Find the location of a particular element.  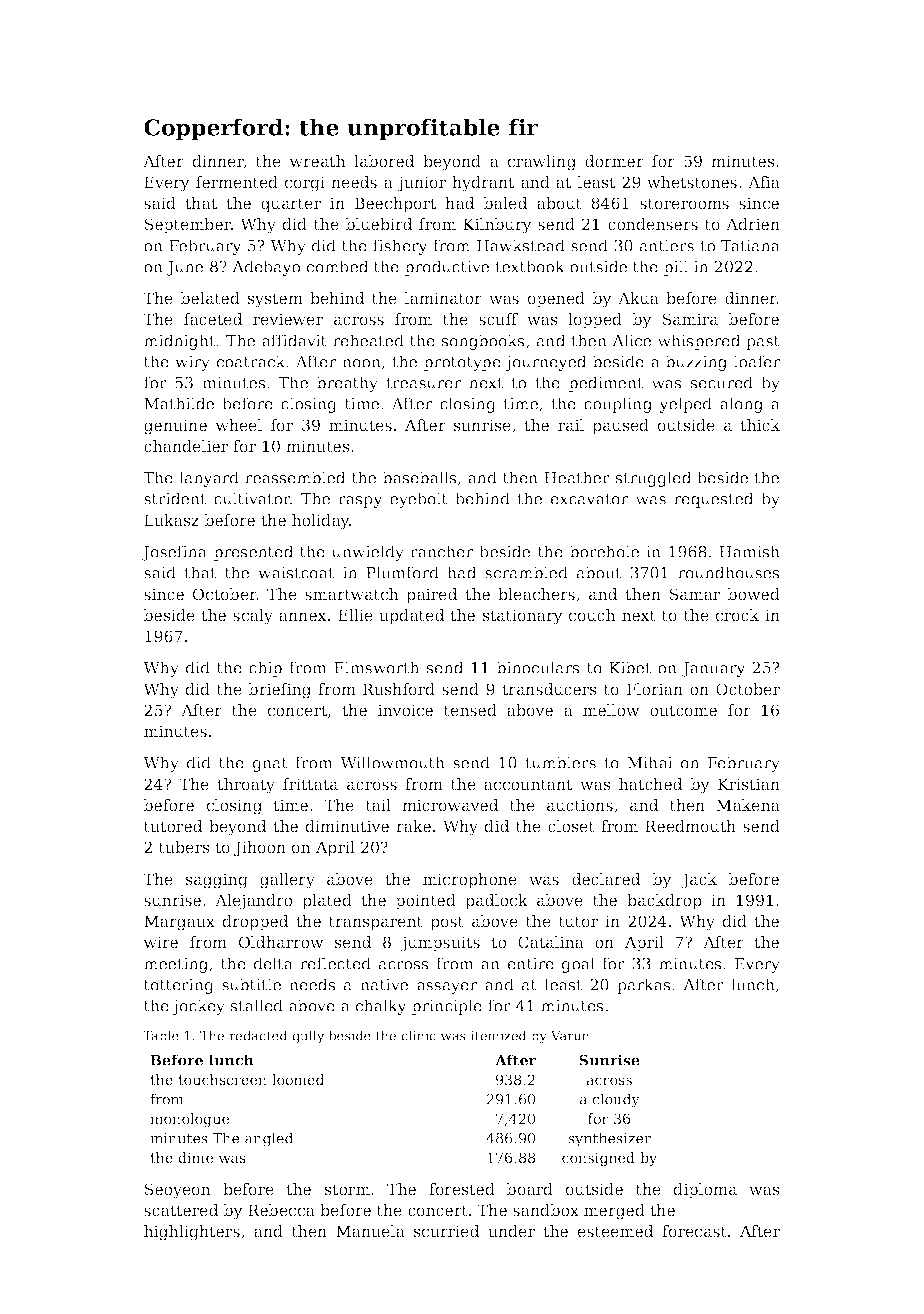

redacted is located at coordinates (258, 1035).
